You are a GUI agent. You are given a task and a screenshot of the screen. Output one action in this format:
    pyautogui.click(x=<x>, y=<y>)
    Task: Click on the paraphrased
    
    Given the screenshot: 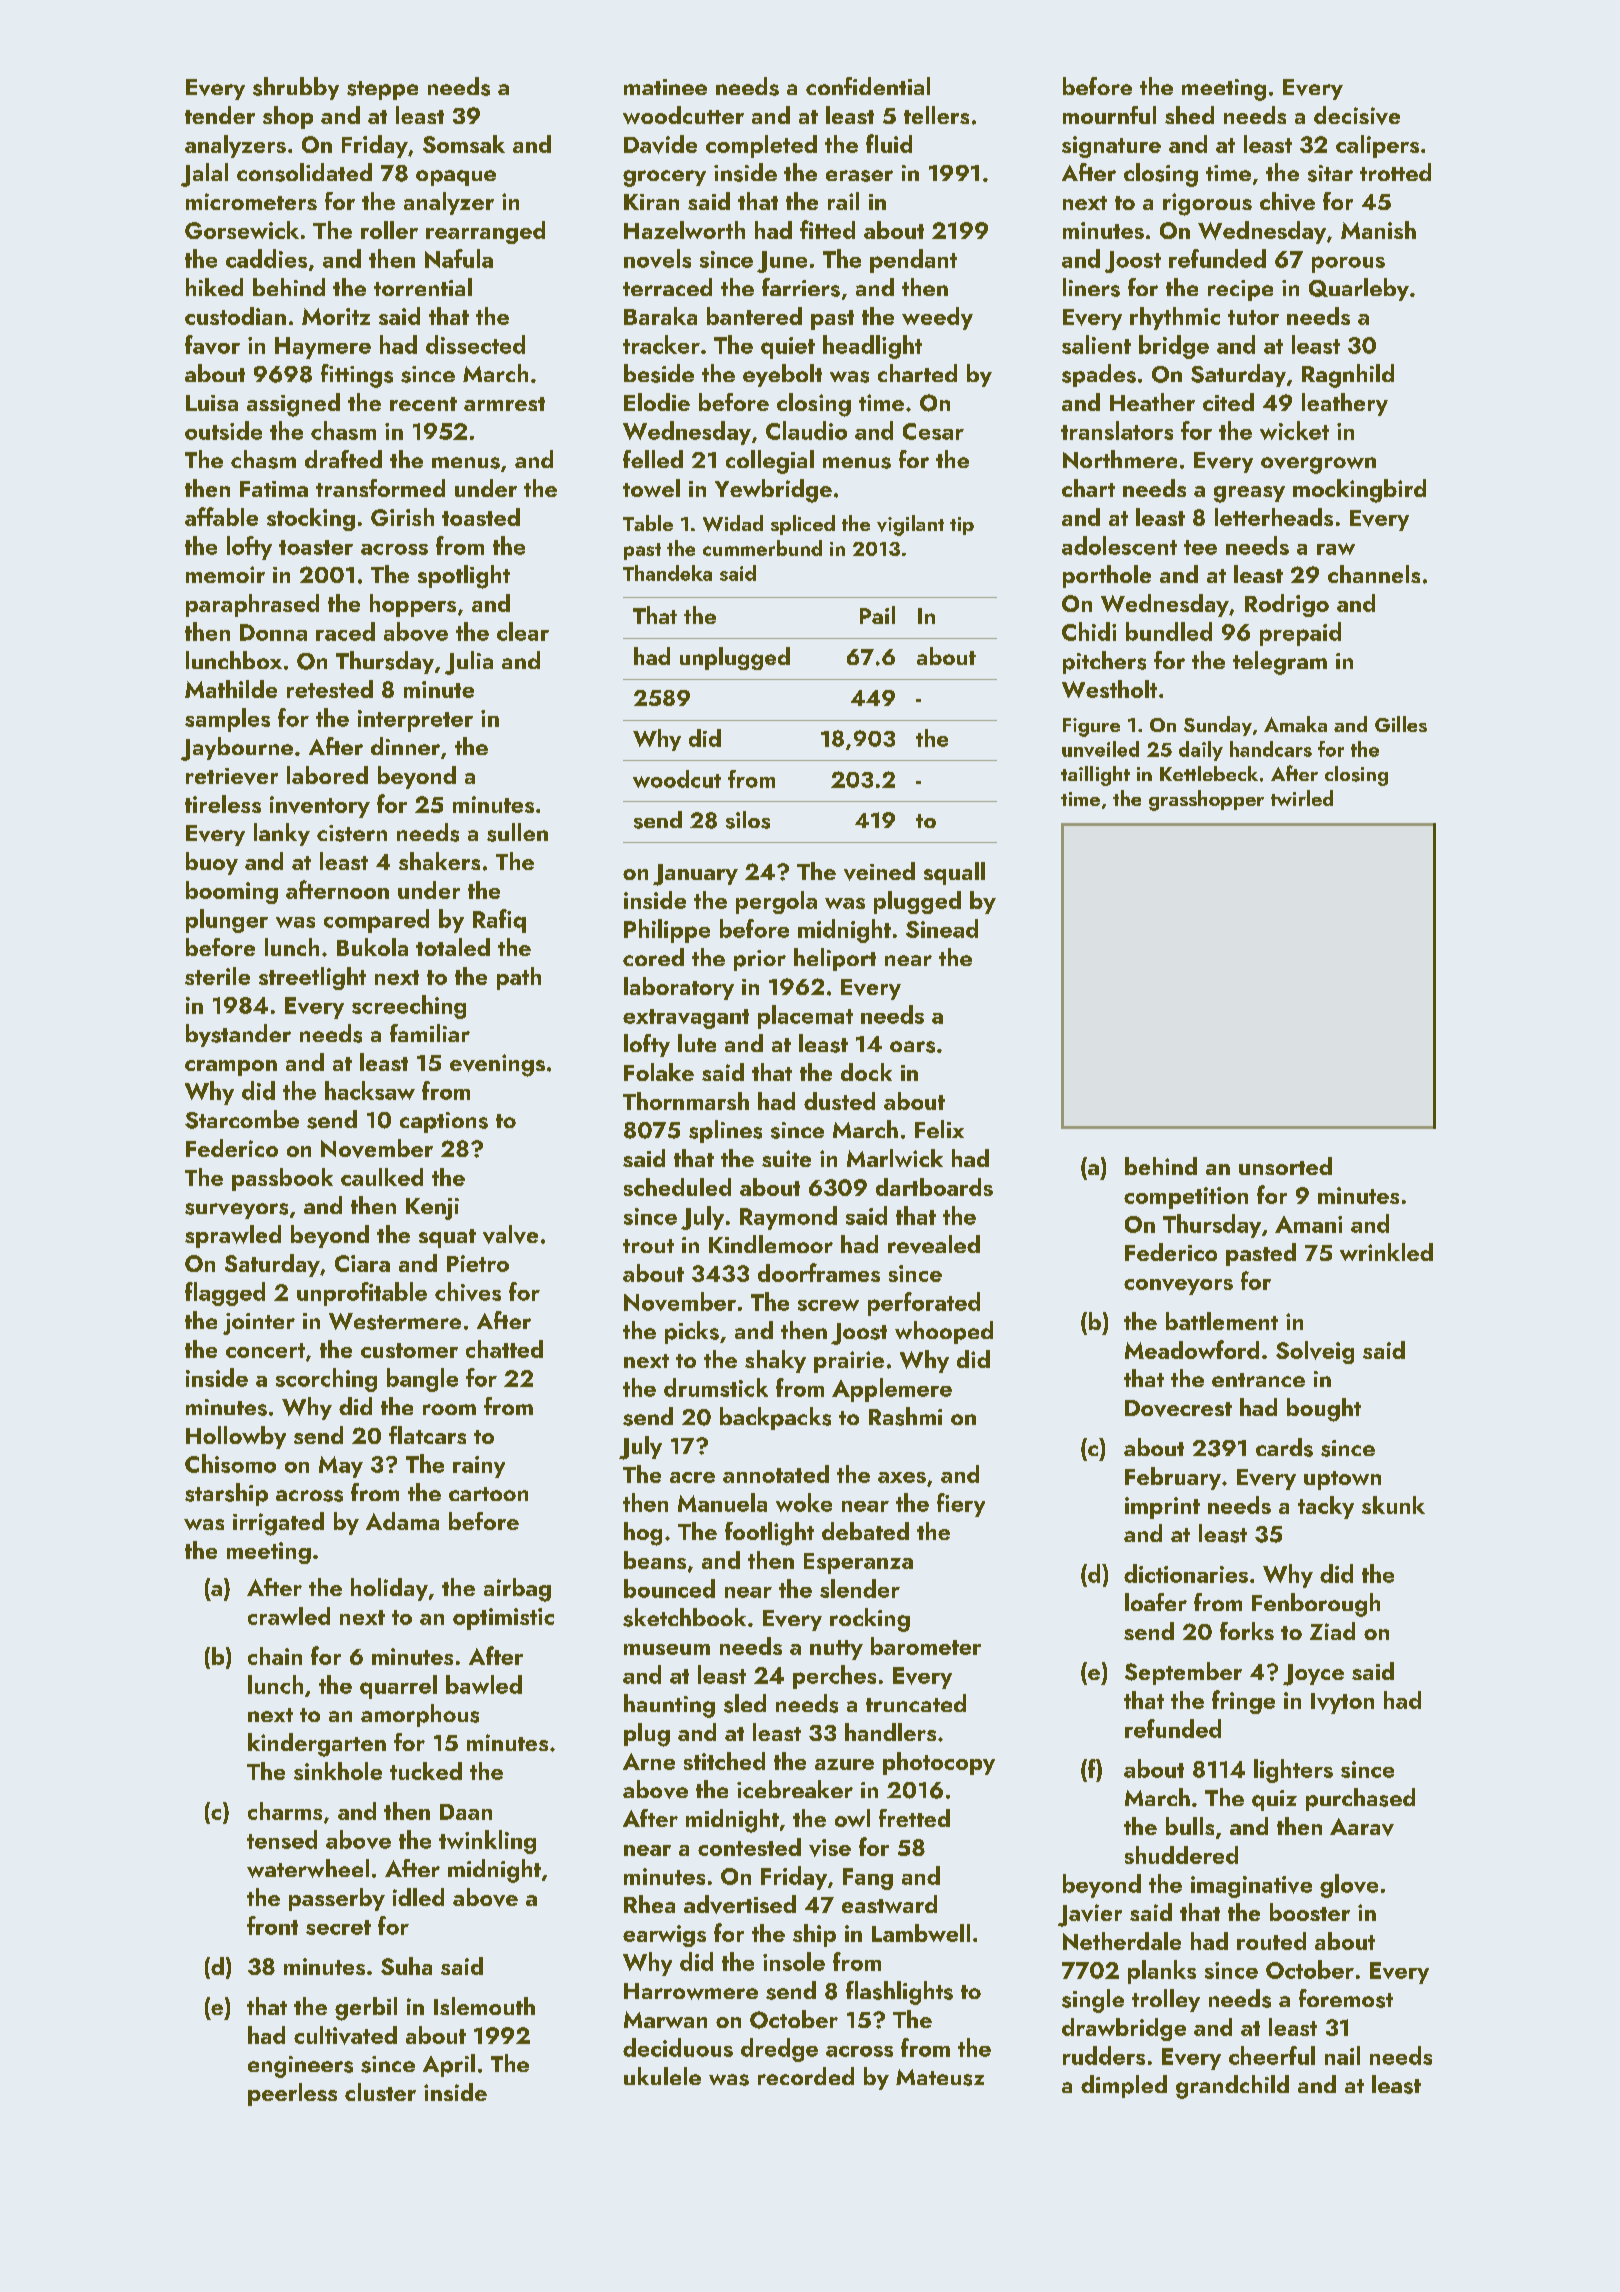 What is the action you would take?
    pyautogui.click(x=252, y=605)
